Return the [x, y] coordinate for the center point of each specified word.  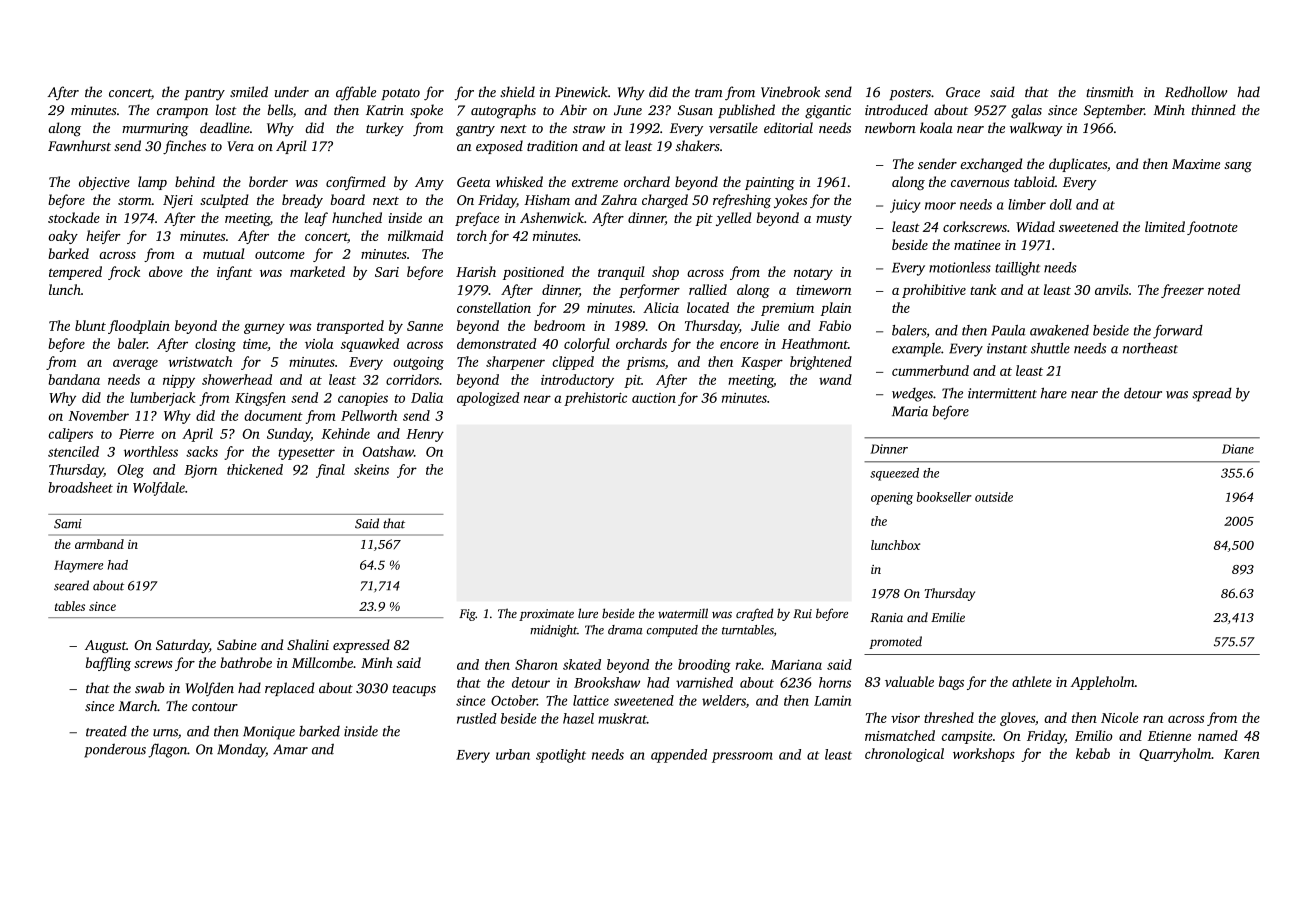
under [292, 91]
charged [665, 201]
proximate [546, 615]
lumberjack [163, 399]
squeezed [894, 474]
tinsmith [1110, 91]
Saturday [182, 646]
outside [994, 497]
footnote [1212, 228]
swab [149, 687]
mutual [224, 253]
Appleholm [1103, 683]
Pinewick [581, 92]
